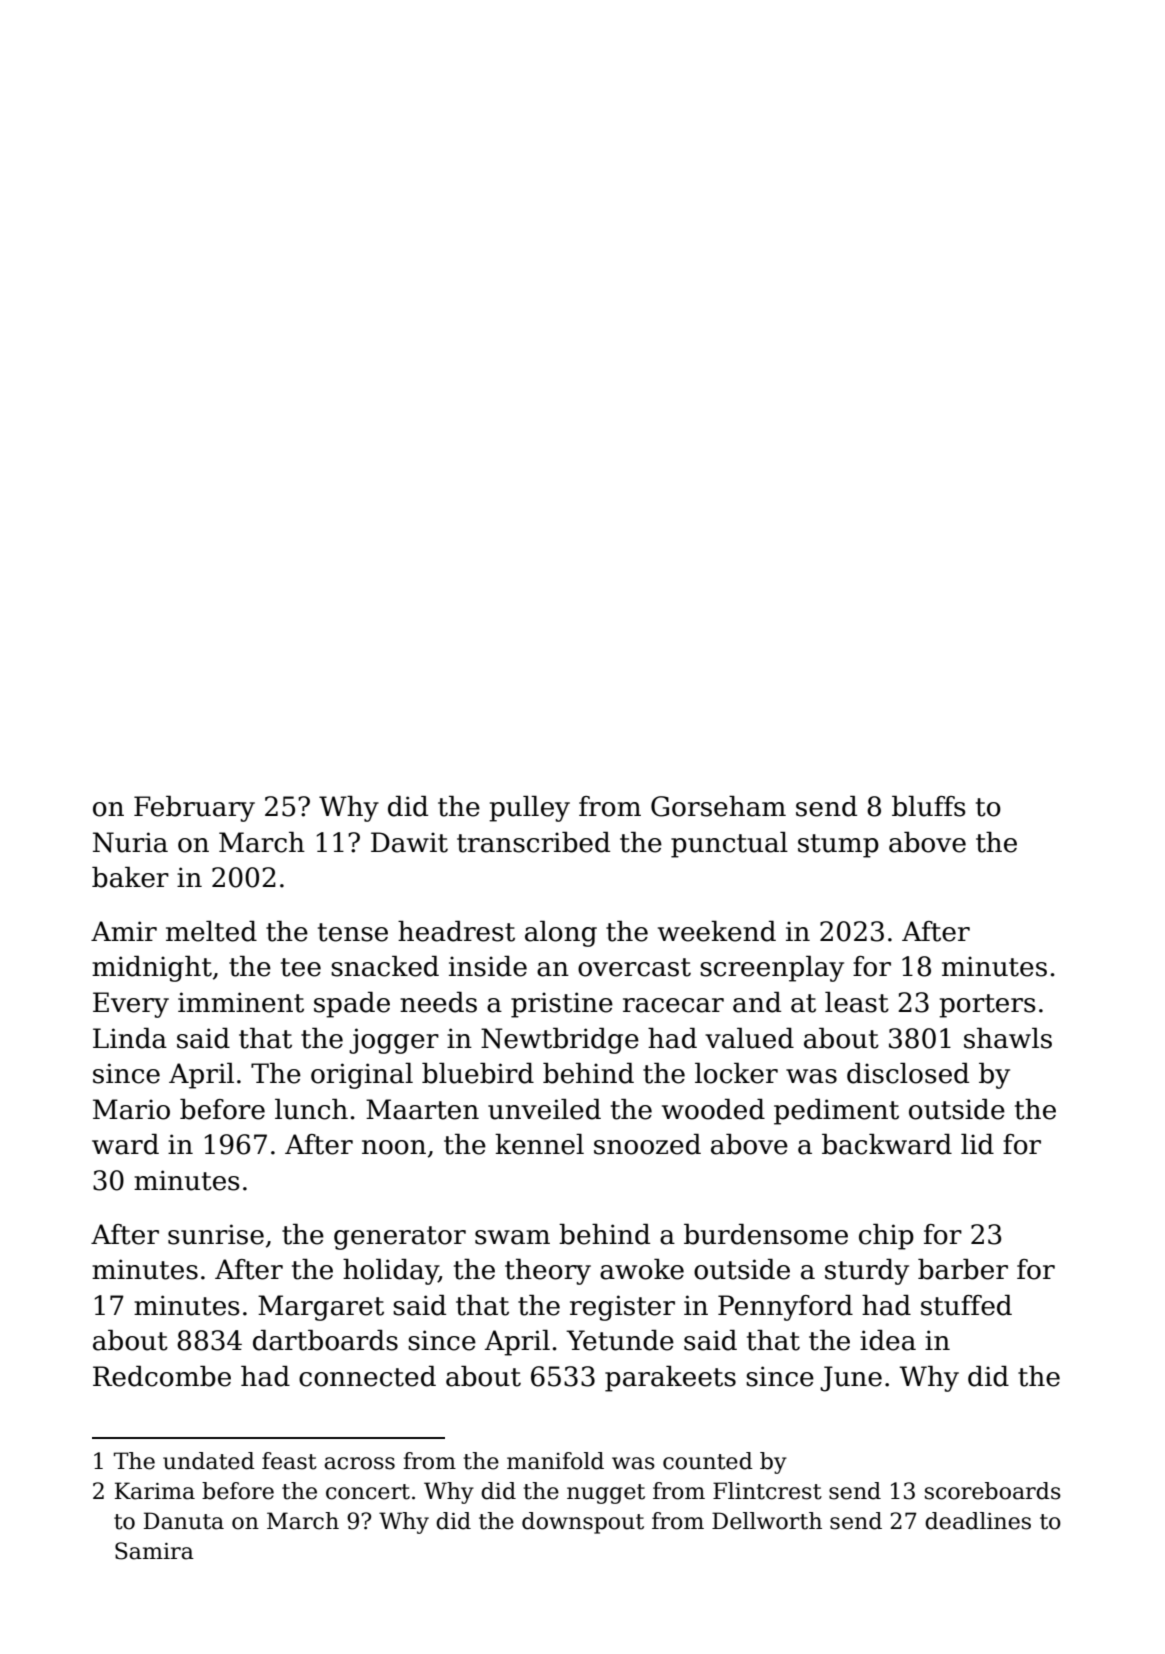 The width and height of the document is (1165, 1654). I want to click on Dellworth, so click(767, 1521).
